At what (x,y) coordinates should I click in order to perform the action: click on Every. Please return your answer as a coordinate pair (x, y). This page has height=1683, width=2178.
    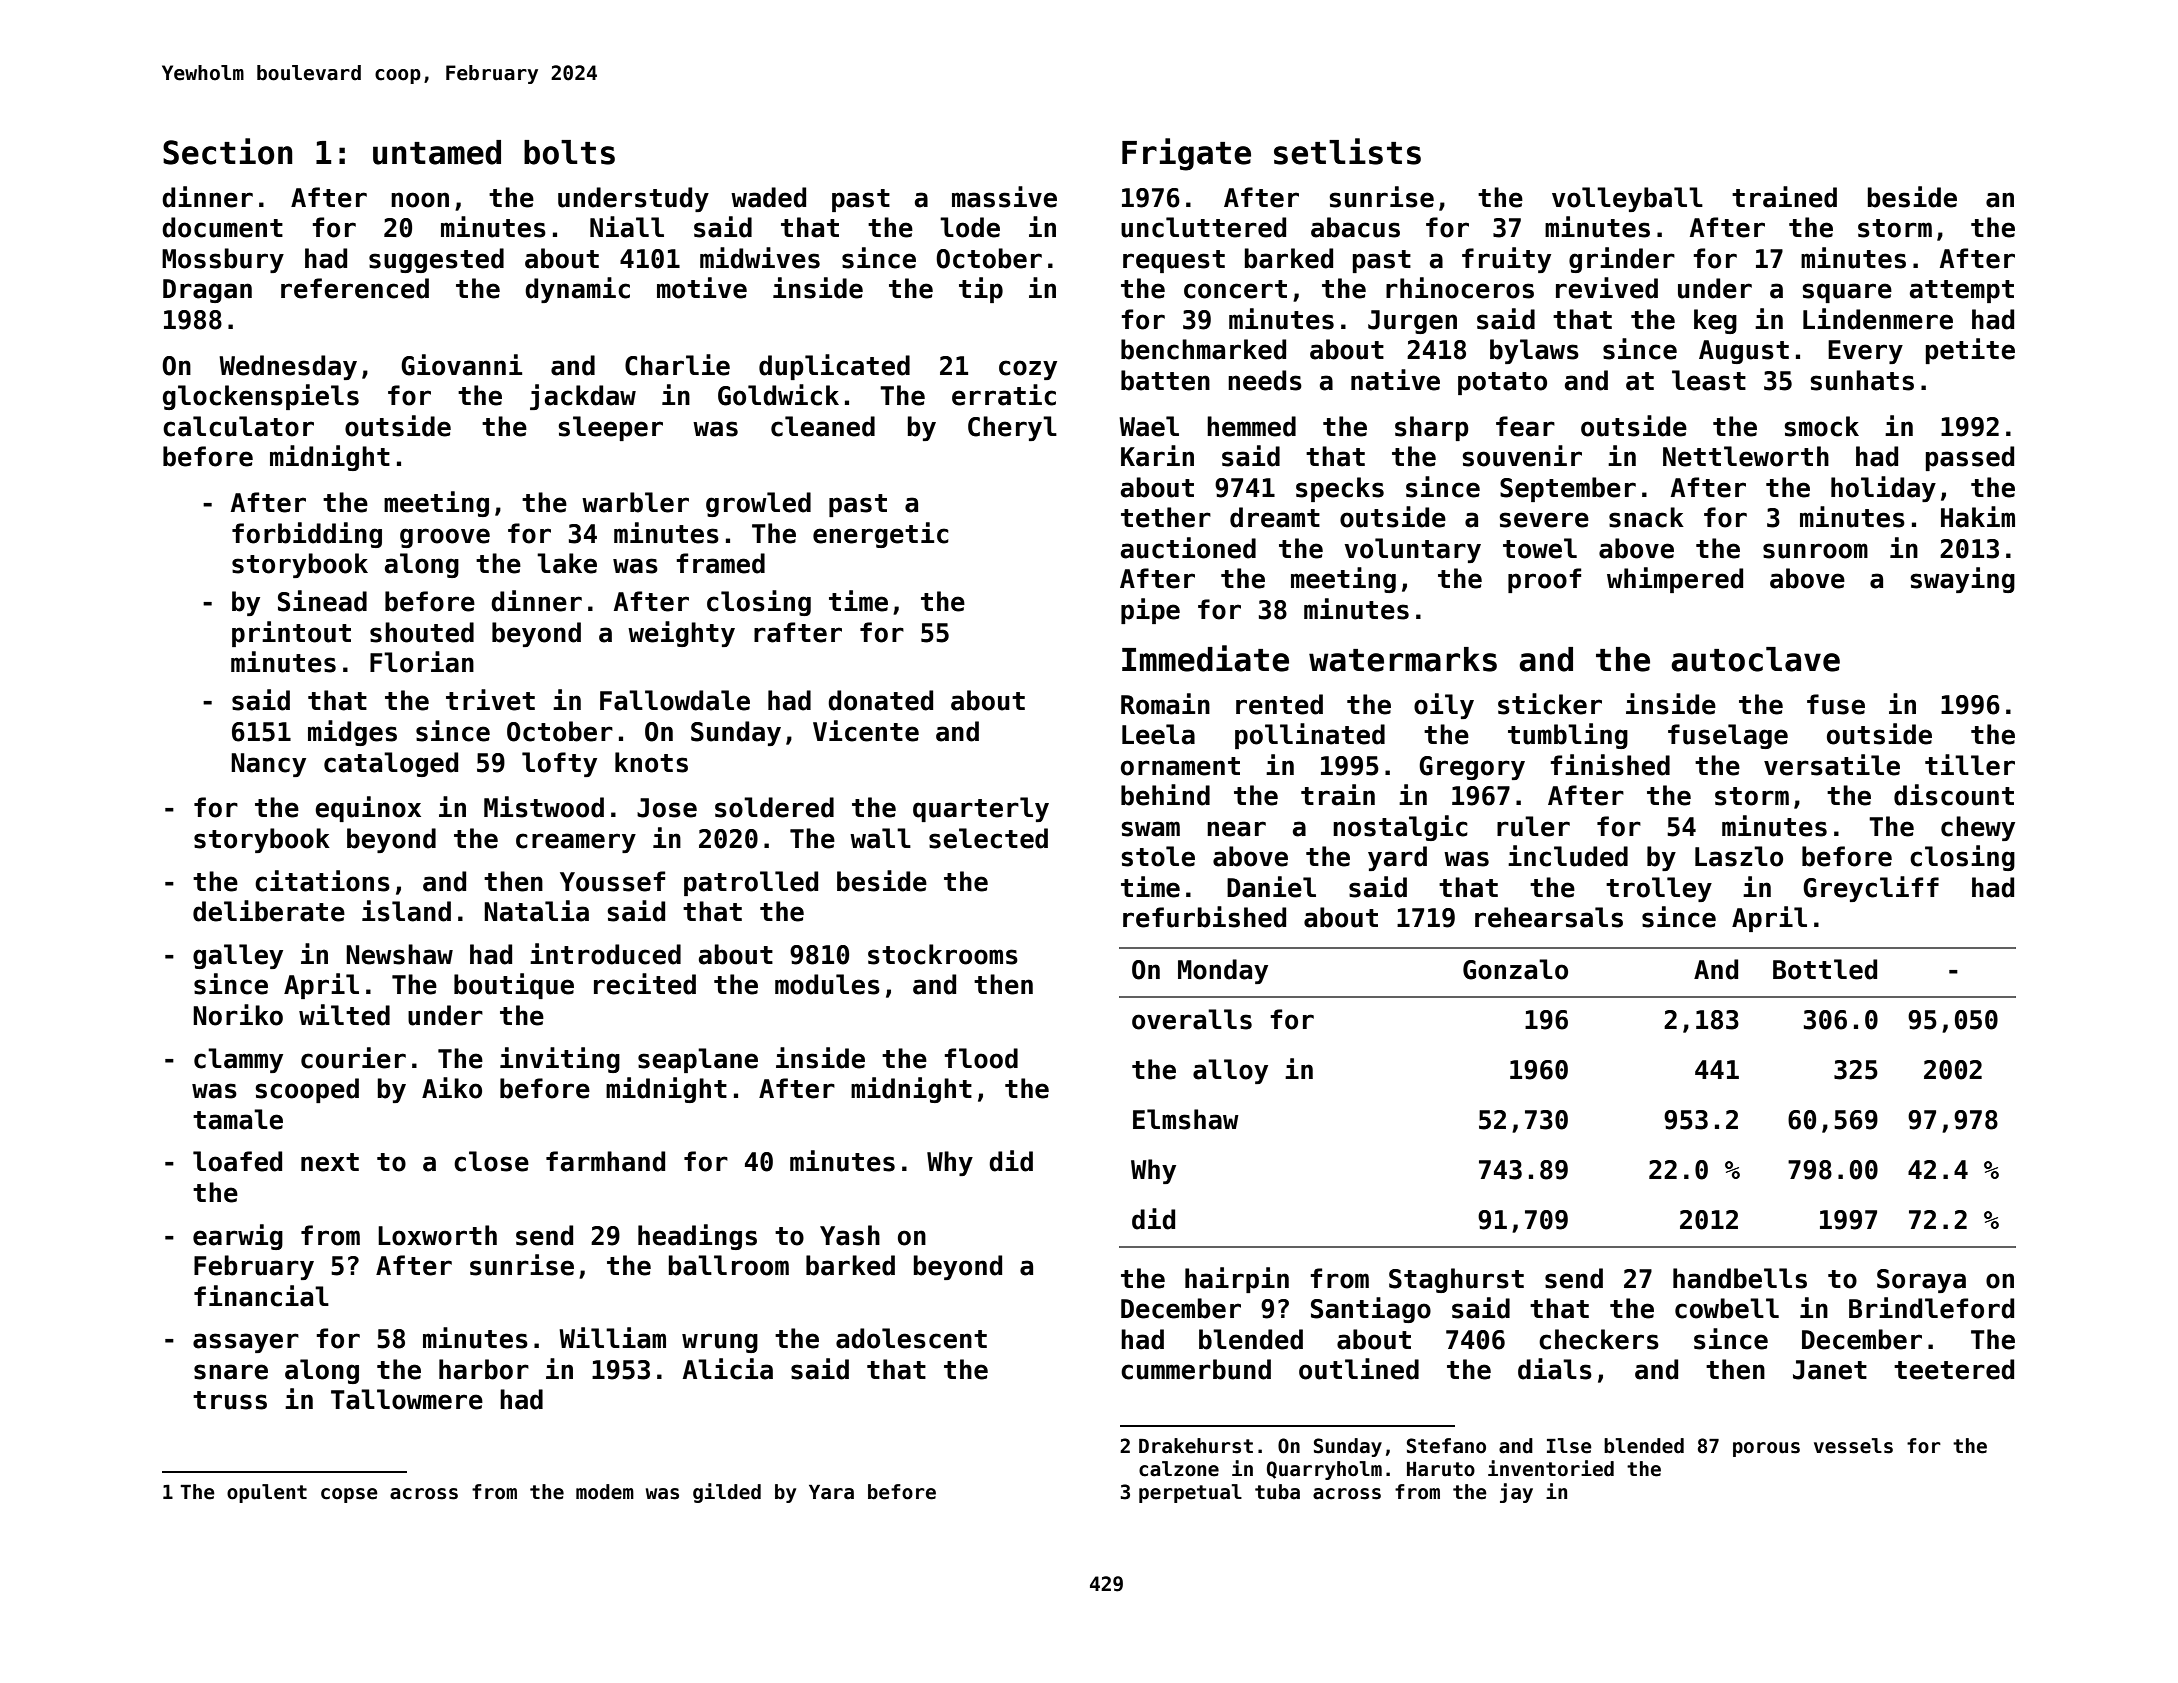
    Looking at the image, I should click on (1865, 352).
